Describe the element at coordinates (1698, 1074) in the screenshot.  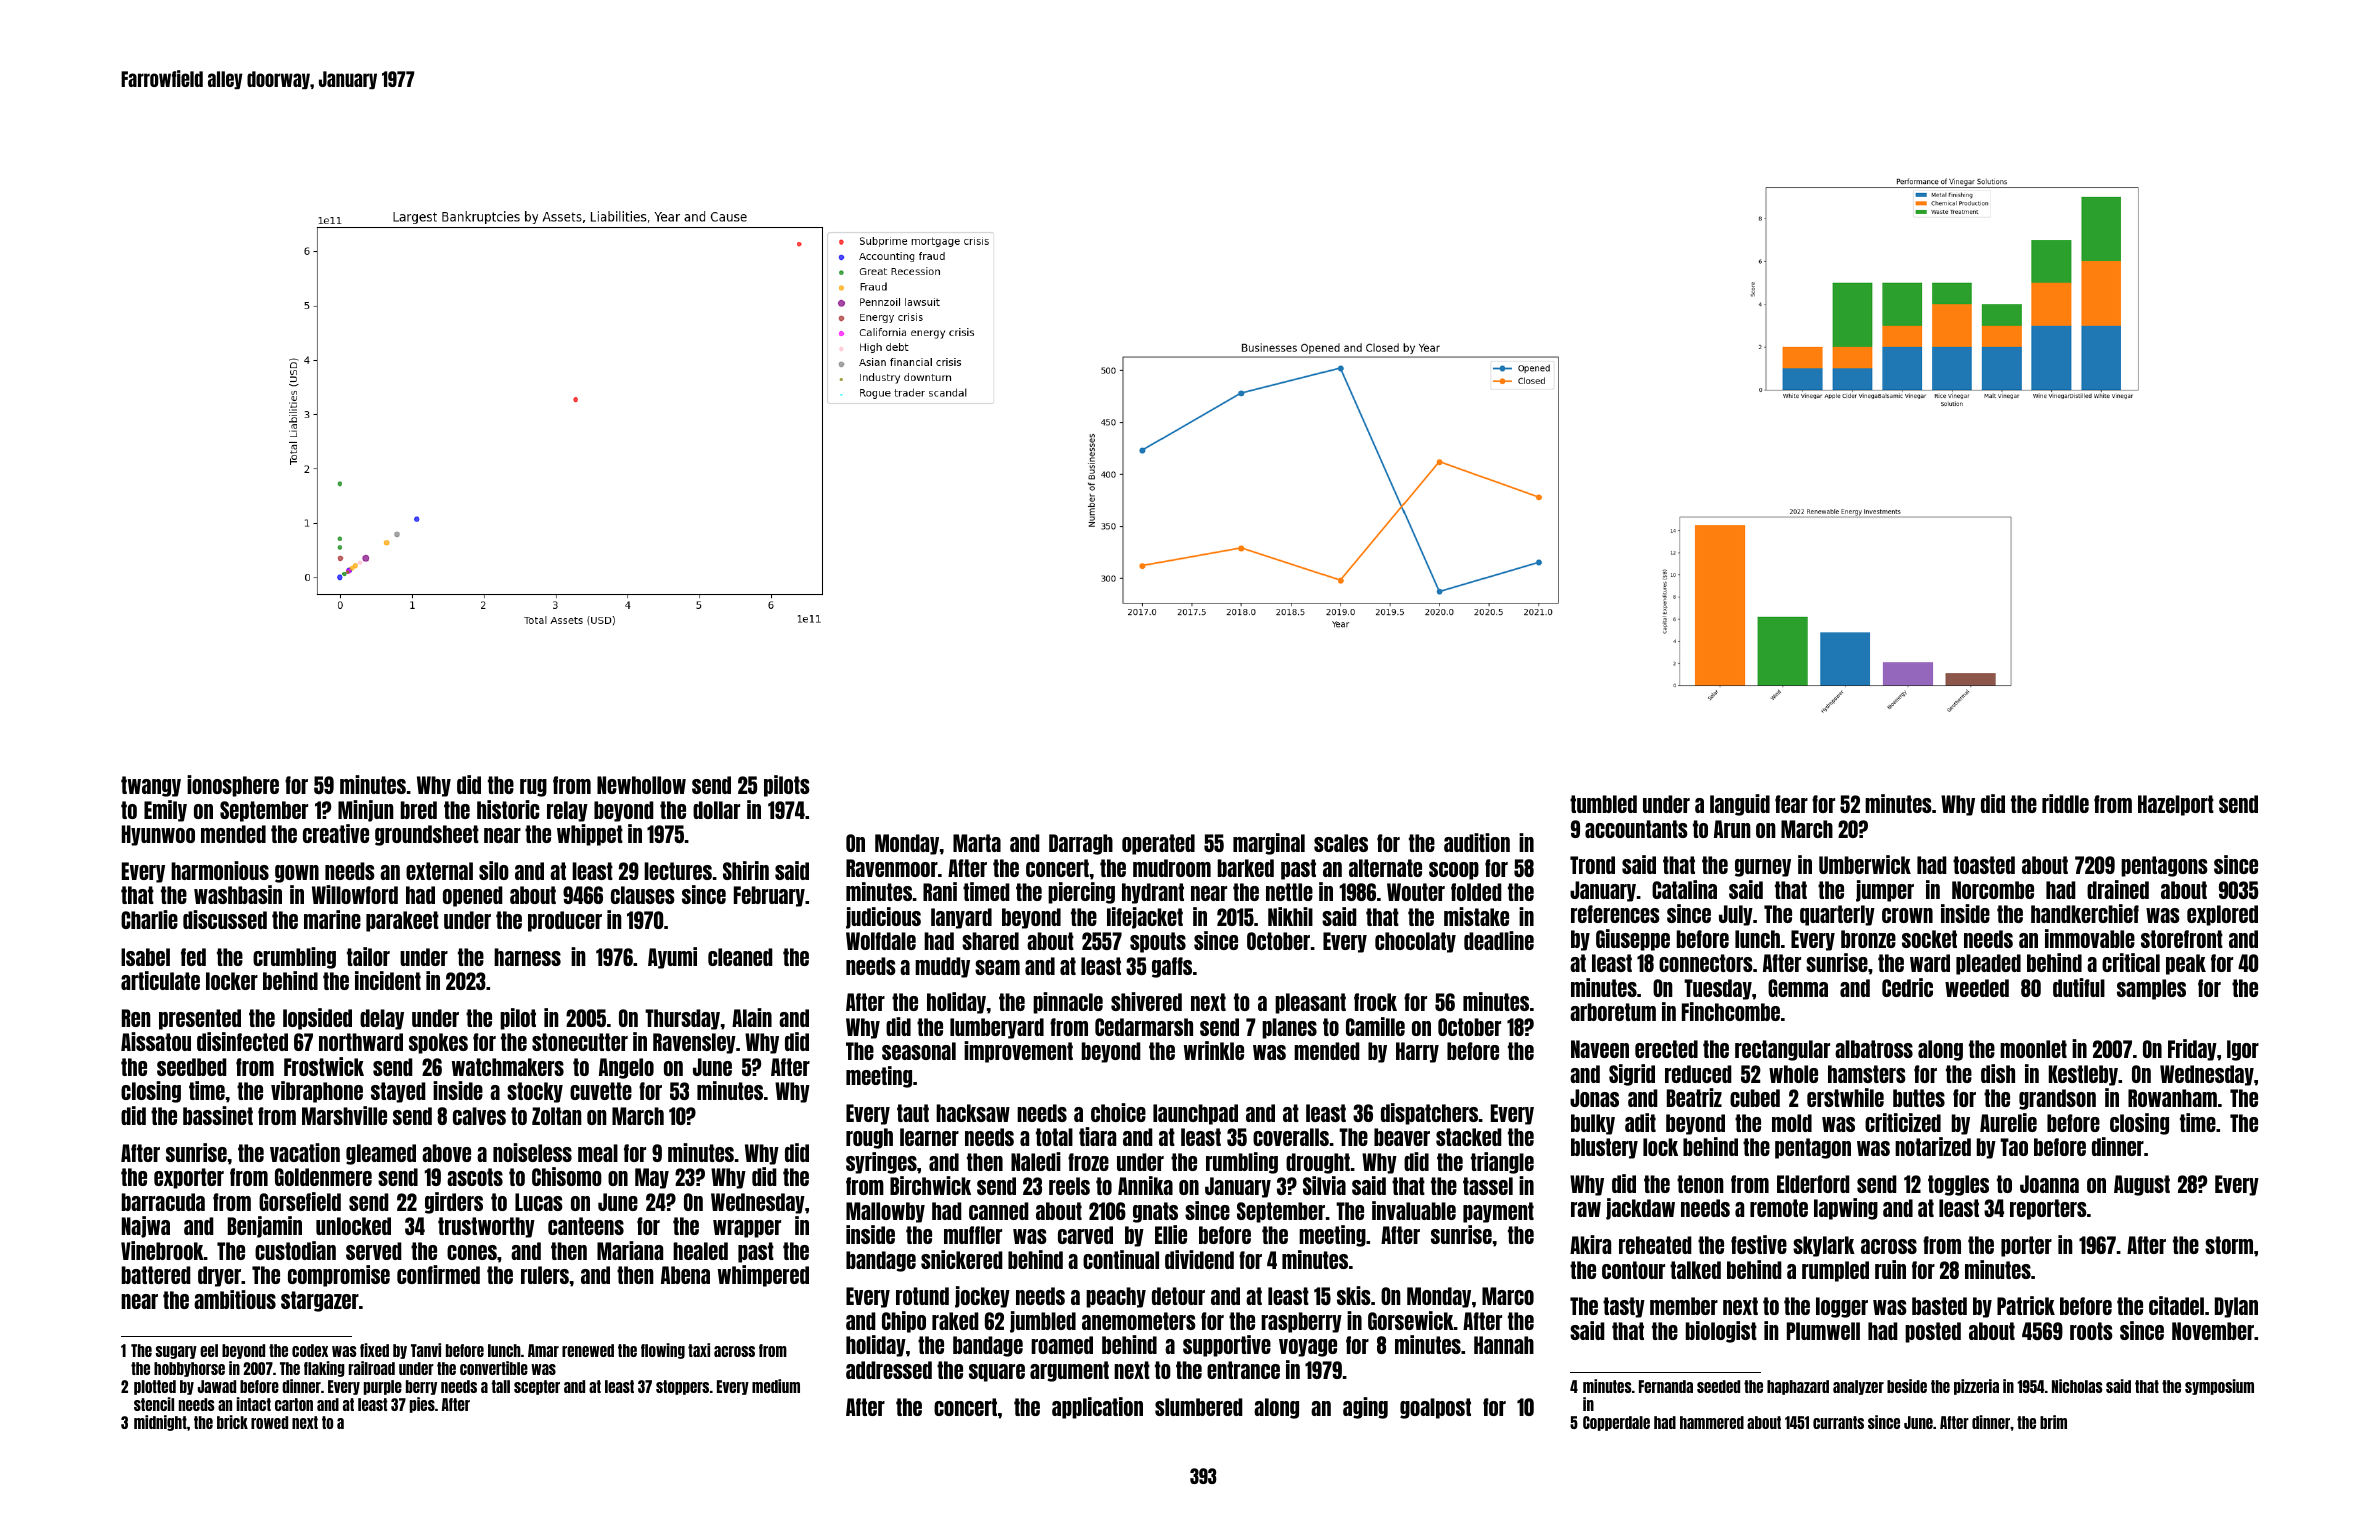
I see `reduced` at that location.
